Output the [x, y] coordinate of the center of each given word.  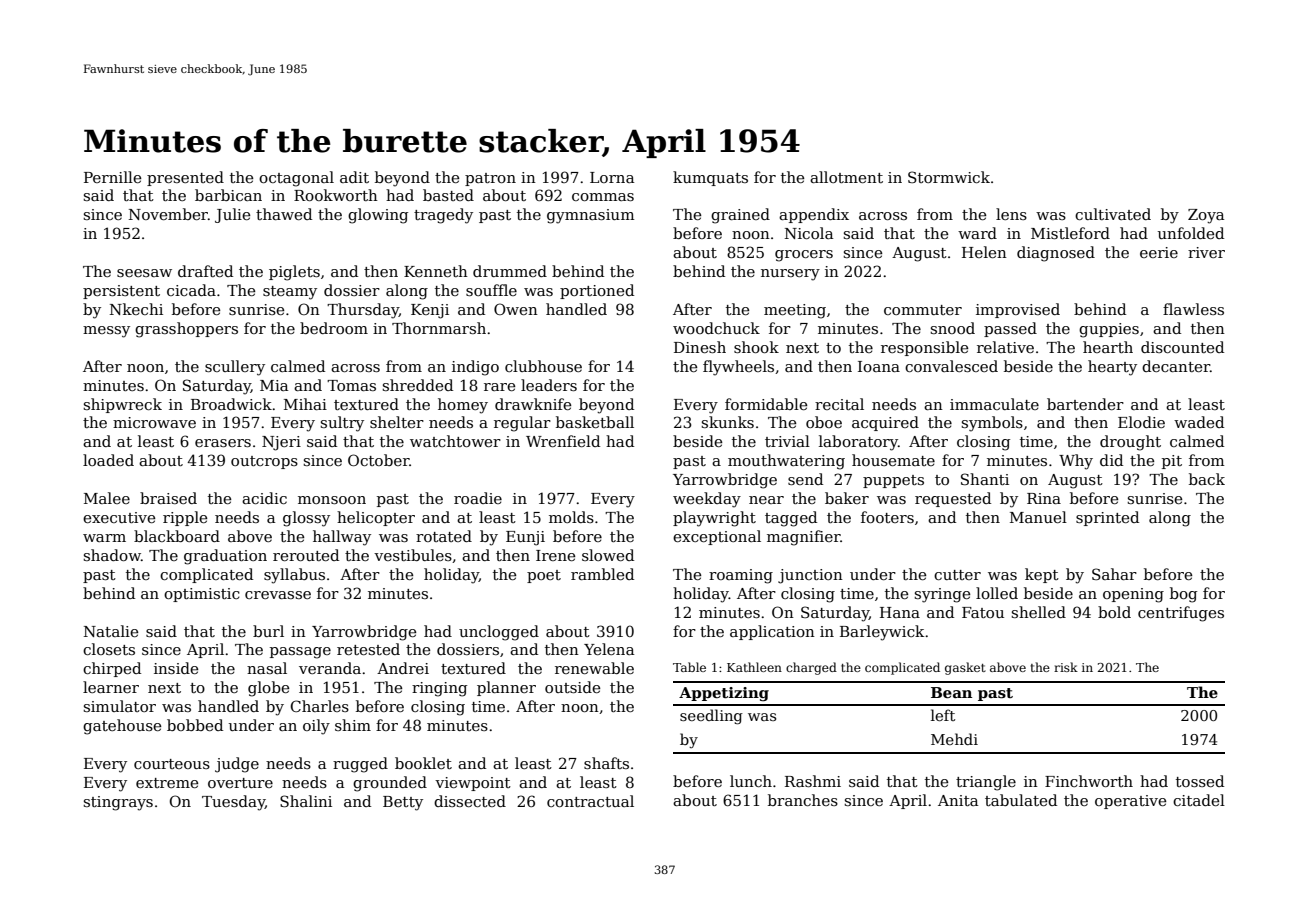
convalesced [951, 366]
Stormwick [949, 177]
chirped [112, 669]
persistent [121, 292]
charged [811, 668]
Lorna [612, 177]
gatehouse [122, 727]
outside [572, 687]
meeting [795, 311]
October [378, 460]
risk [1066, 667]
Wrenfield [563, 441]
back [1207, 479]
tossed [1200, 781]
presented [185, 178]
